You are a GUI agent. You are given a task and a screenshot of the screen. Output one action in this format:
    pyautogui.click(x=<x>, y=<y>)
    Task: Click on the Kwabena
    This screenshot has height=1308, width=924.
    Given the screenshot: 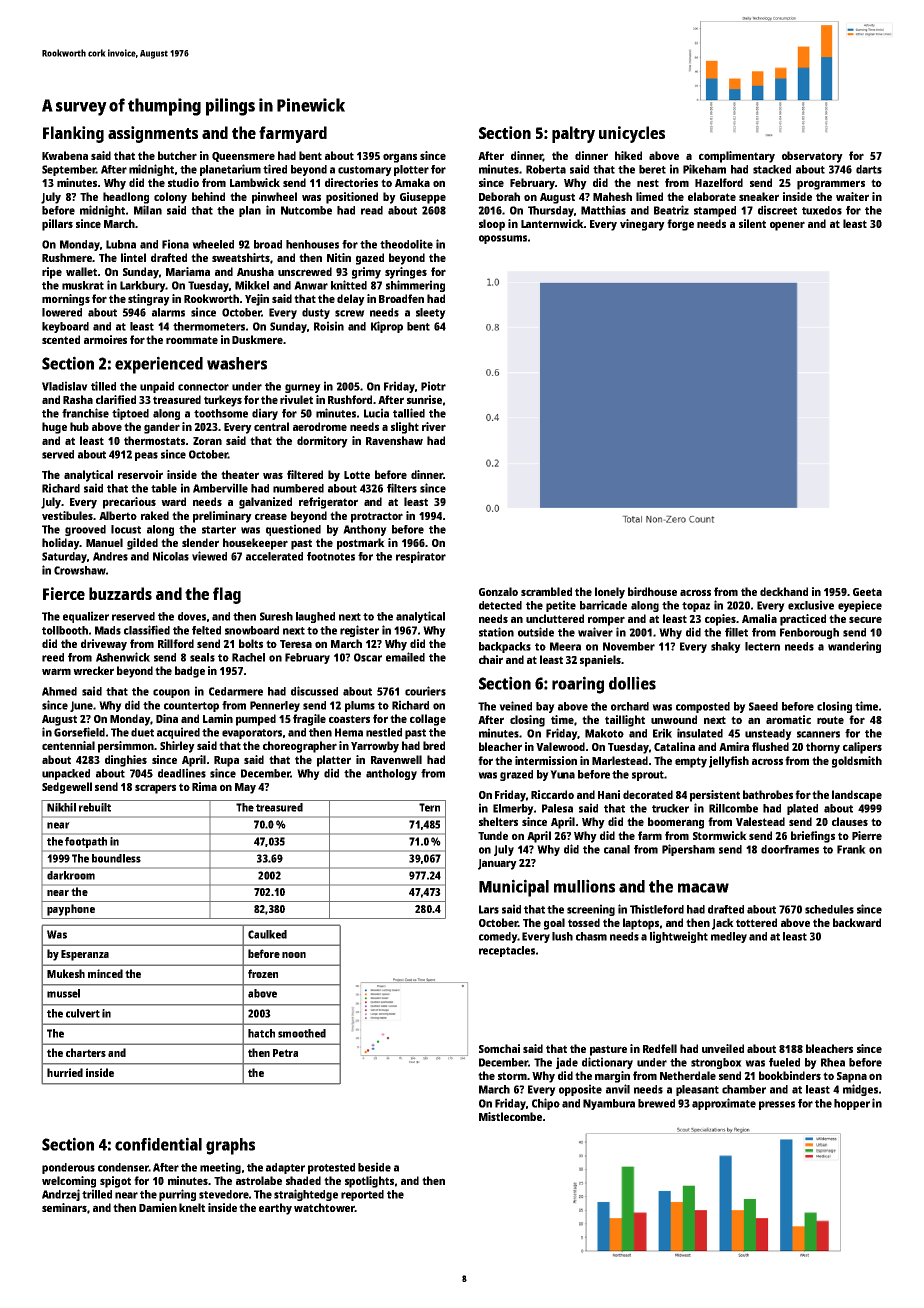 What is the action you would take?
    pyautogui.click(x=65, y=155)
